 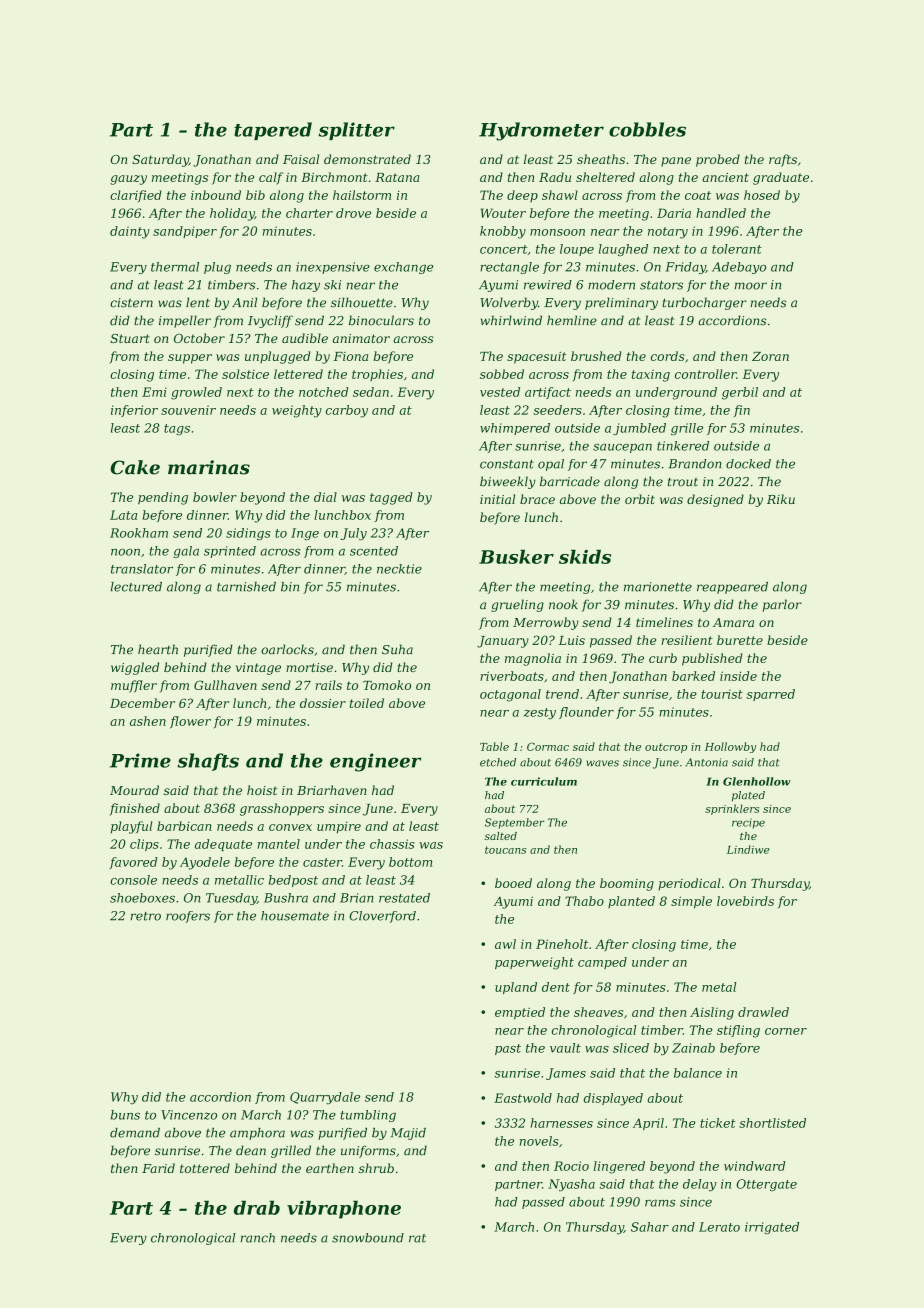 I want to click on irrigated, so click(x=772, y=1228).
